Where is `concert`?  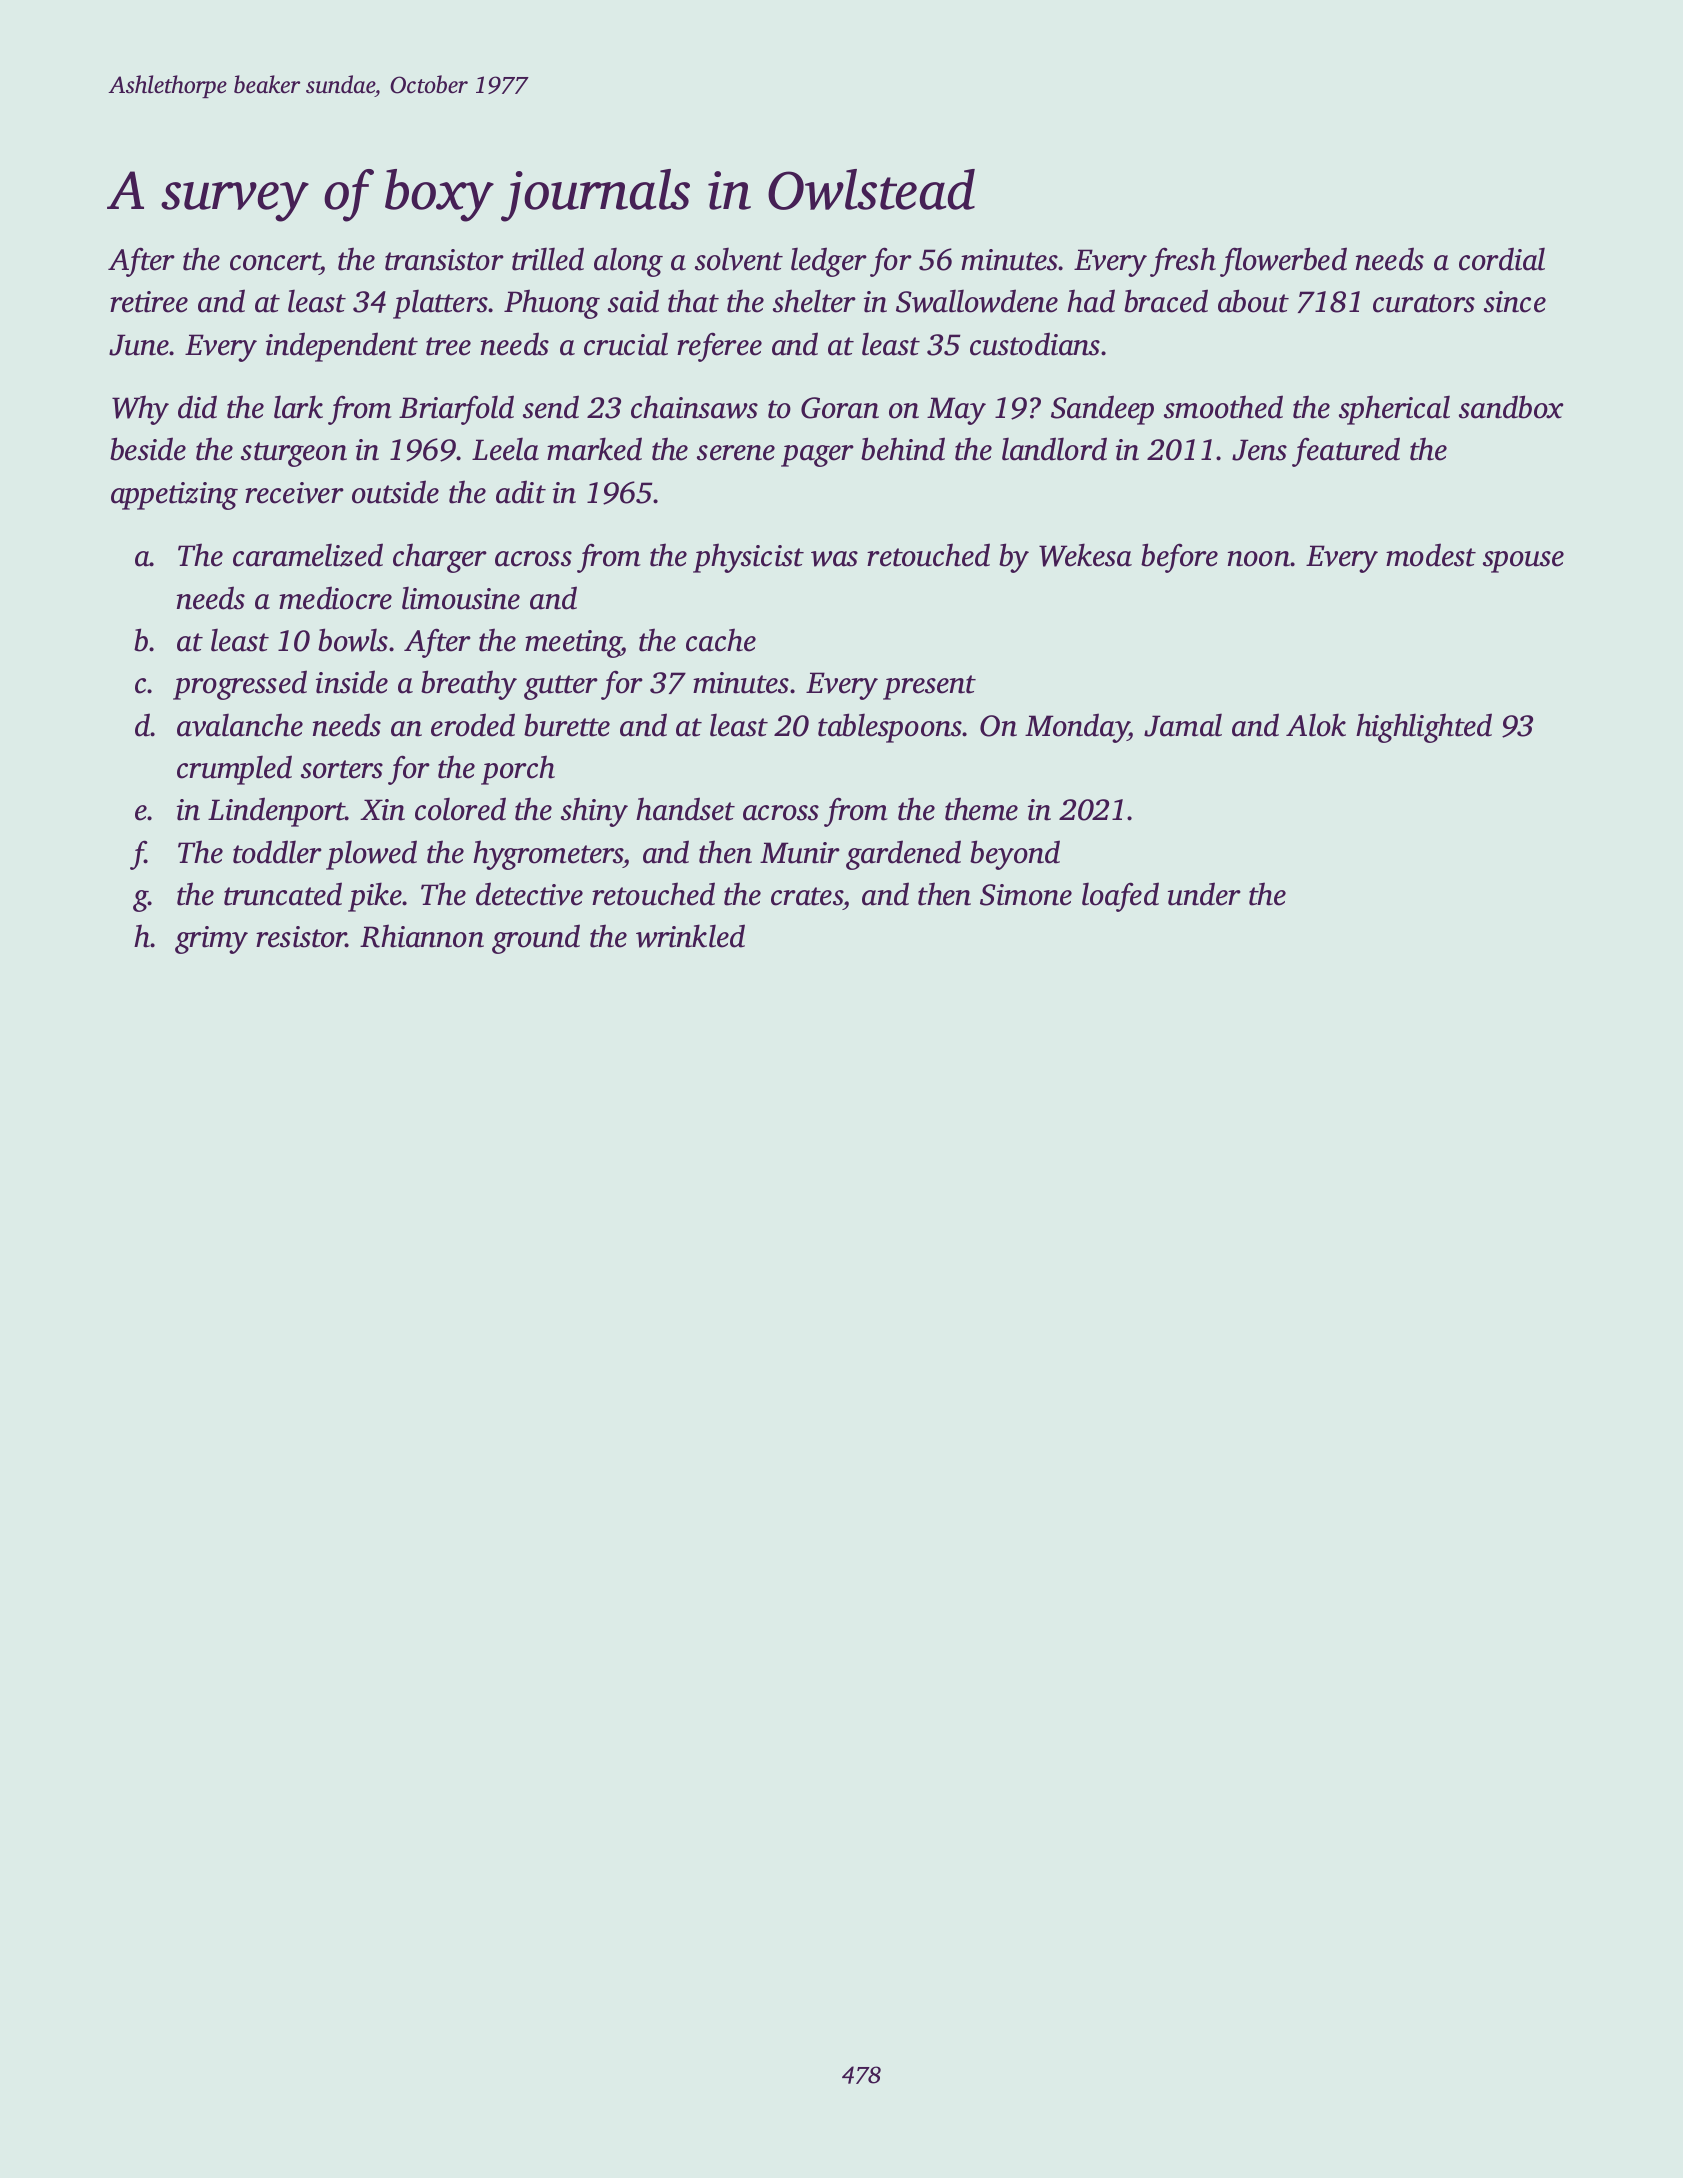
concert is located at coordinates (275, 261).
